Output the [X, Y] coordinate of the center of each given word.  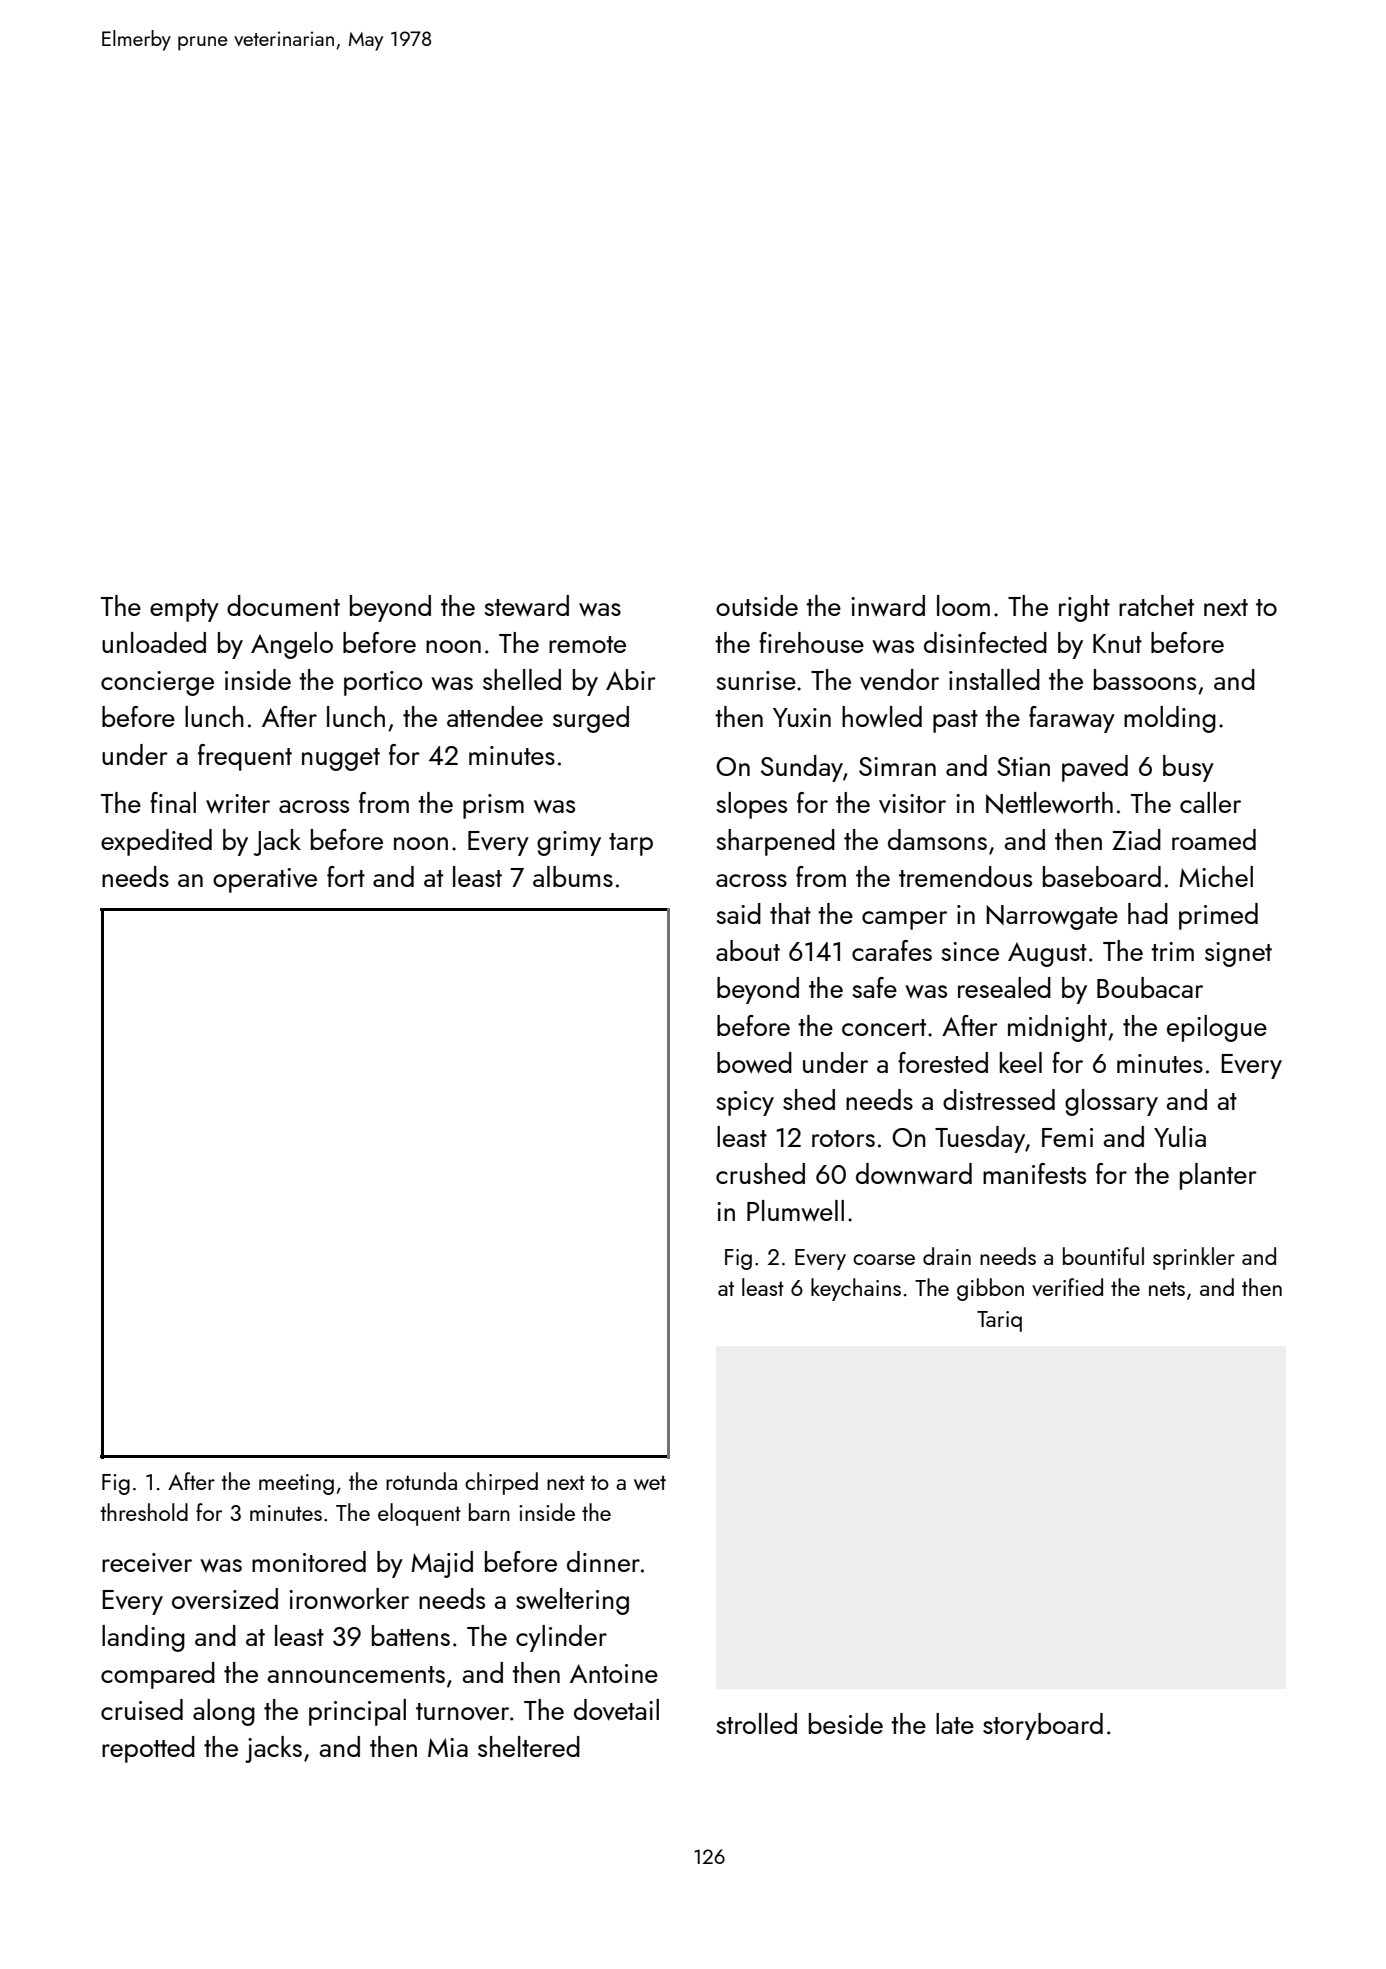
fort [346, 876]
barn [489, 1512]
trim [1172, 951]
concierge [157, 683]
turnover [462, 1712]
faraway [1072, 719]
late [955, 1723]
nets [1167, 1288]
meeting [296, 1484]
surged [591, 719]
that [790, 913]
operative [265, 880]
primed [1218, 916]
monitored [309, 1561]
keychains [856, 1289]
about [748, 950]
